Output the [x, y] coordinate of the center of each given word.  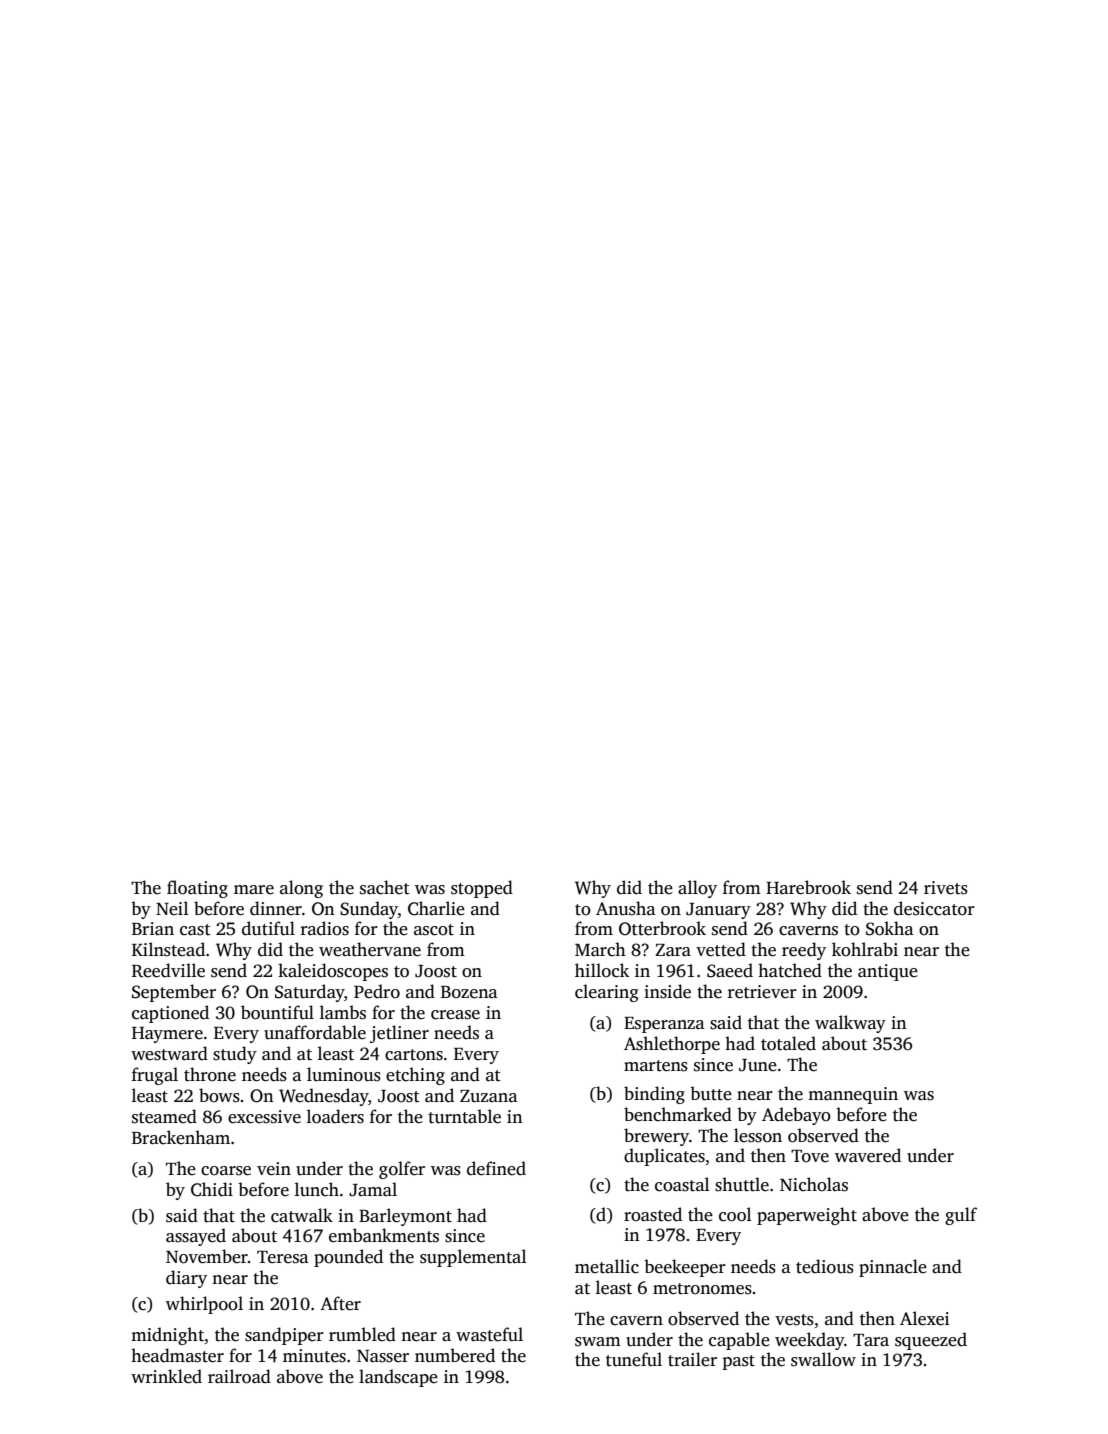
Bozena [469, 992]
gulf [961, 1216]
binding [654, 1095]
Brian [153, 928]
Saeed [730, 970]
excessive [264, 1117]
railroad [239, 1376]
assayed [196, 1237]
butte [711, 1093]
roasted [653, 1214]
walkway [850, 1024]
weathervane [370, 949]
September [174, 993]
